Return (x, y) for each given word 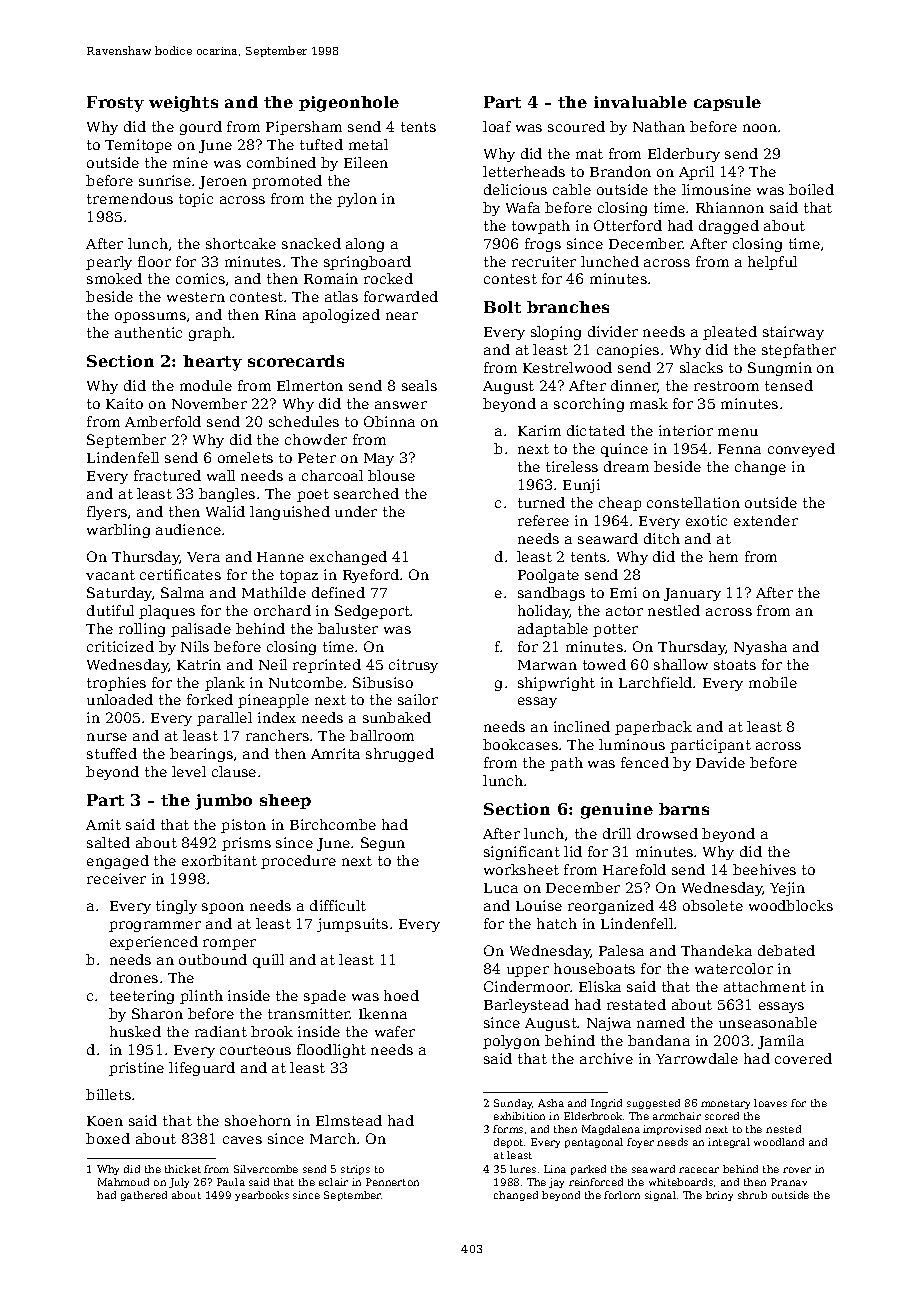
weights (183, 104)
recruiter (544, 261)
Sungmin (780, 369)
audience (188, 529)
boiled (811, 189)
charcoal (332, 475)
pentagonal (594, 1143)
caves (242, 1140)
